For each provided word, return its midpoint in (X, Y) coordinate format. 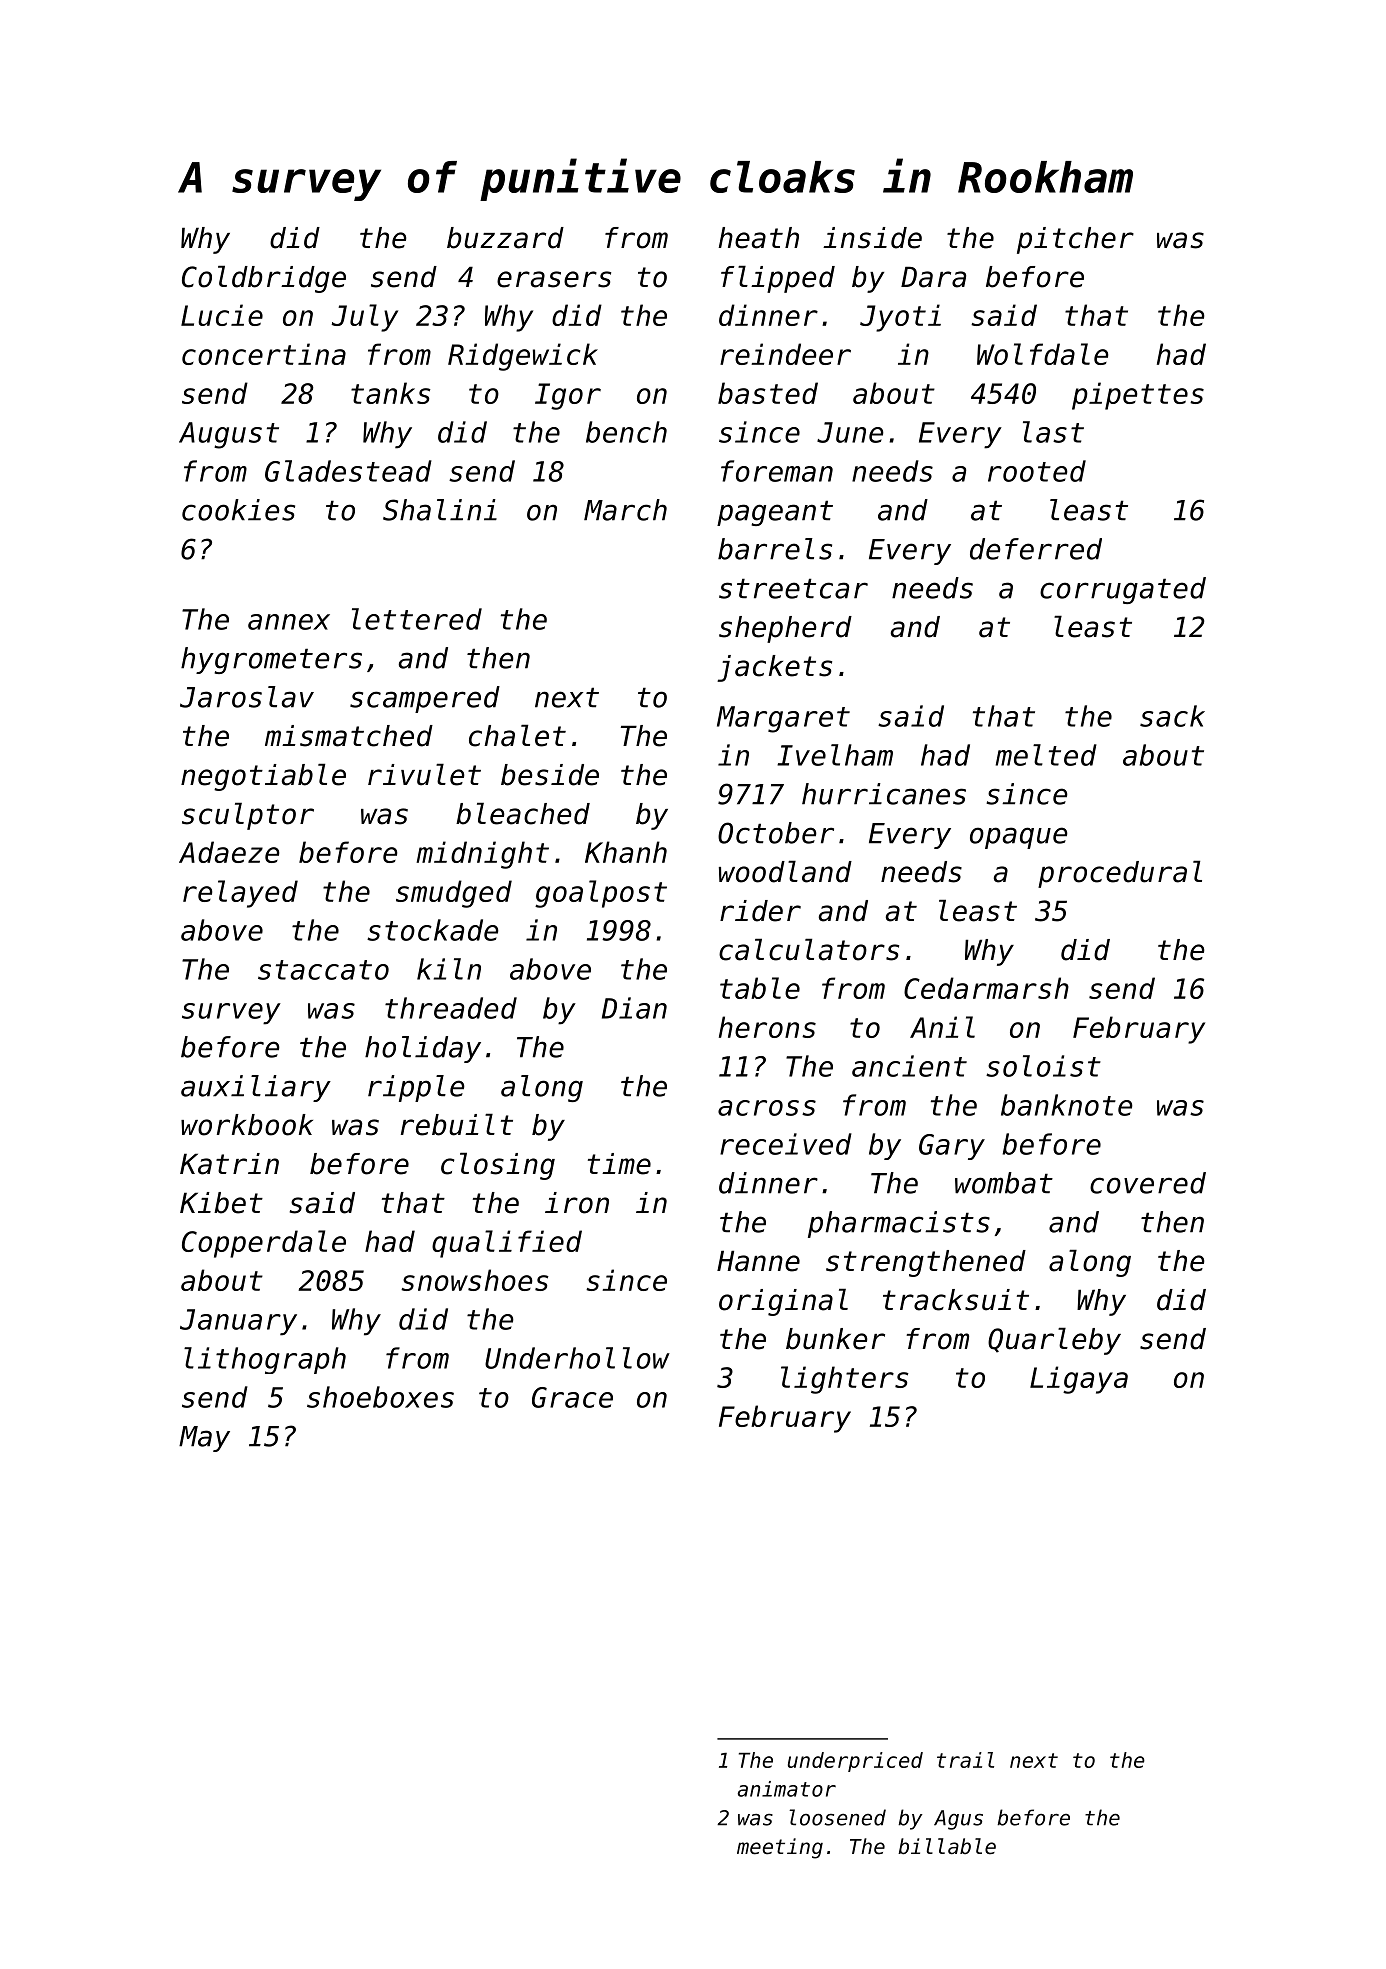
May (204, 1439)
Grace (572, 1397)
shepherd (785, 629)
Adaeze (229, 852)
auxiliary (256, 1088)
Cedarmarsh (986, 988)
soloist (1043, 1066)
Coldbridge (264, 279)
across (767, 1108)
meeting (780, 1848)
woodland (785, 871)
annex (289, 622)
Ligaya (1079, 1380)
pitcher (1075, 240)
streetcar (793, 588)
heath (758, 238)
